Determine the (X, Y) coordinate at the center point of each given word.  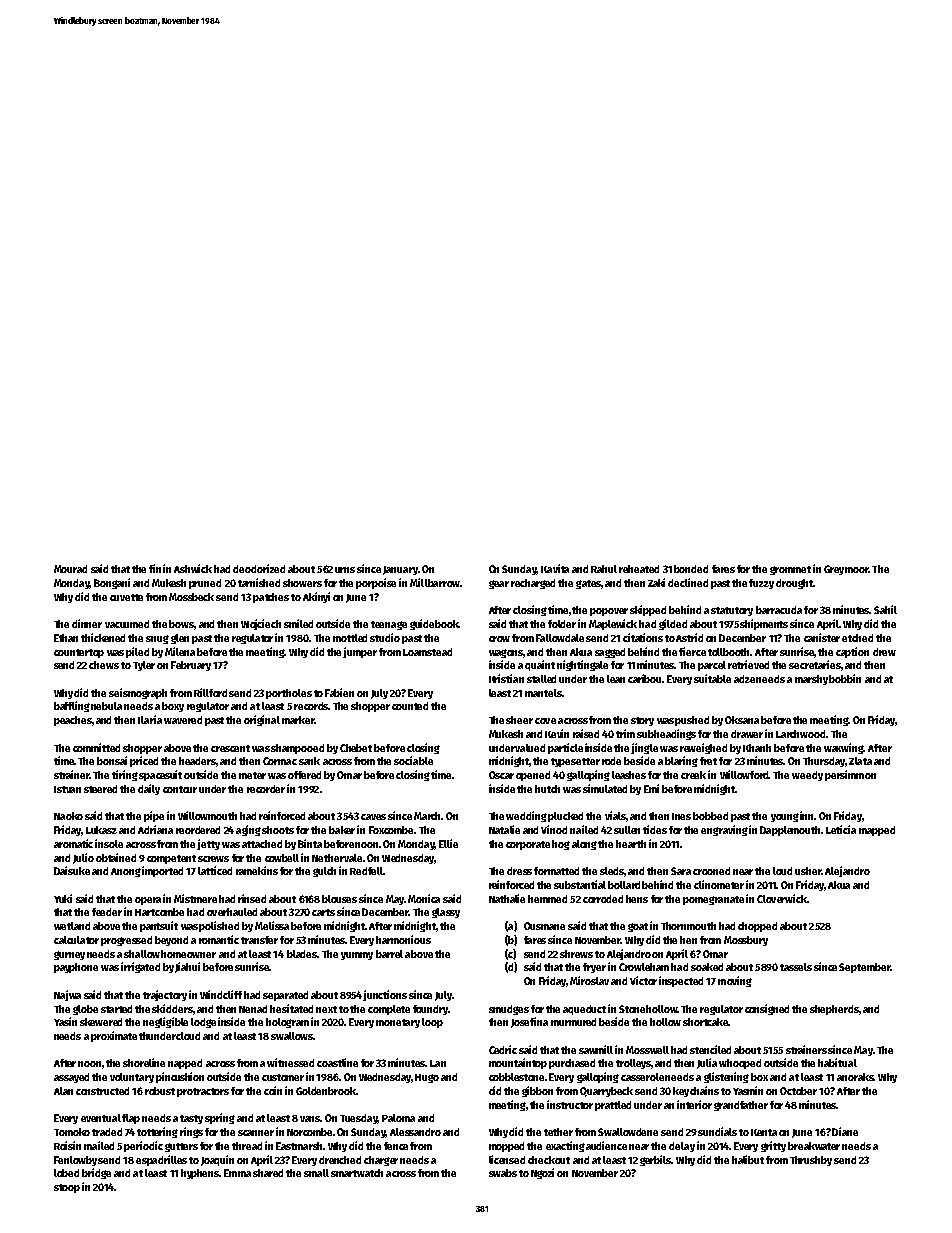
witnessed (290, 1062)
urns (345, 570)
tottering (157, 1132)
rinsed (252, 898)
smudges (509, 1010)
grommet (790, 570)
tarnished (259, 582)
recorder (266, 789)
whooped (740, 1064)
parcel (712, 666)
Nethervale (337, 858)
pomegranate (713, 900)
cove (545, 721)
